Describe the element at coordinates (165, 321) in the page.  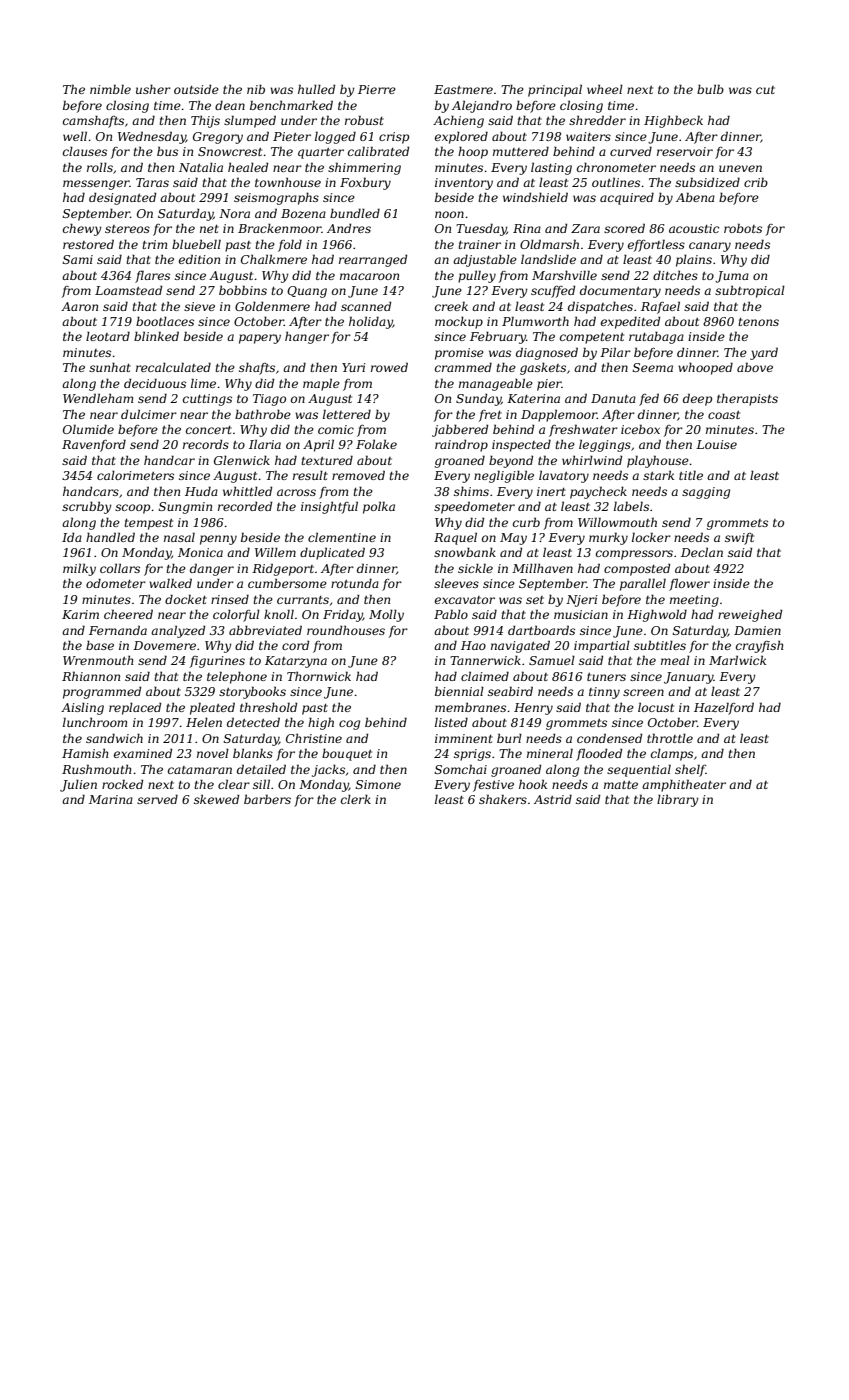
I see `bootlaces` at that location.
